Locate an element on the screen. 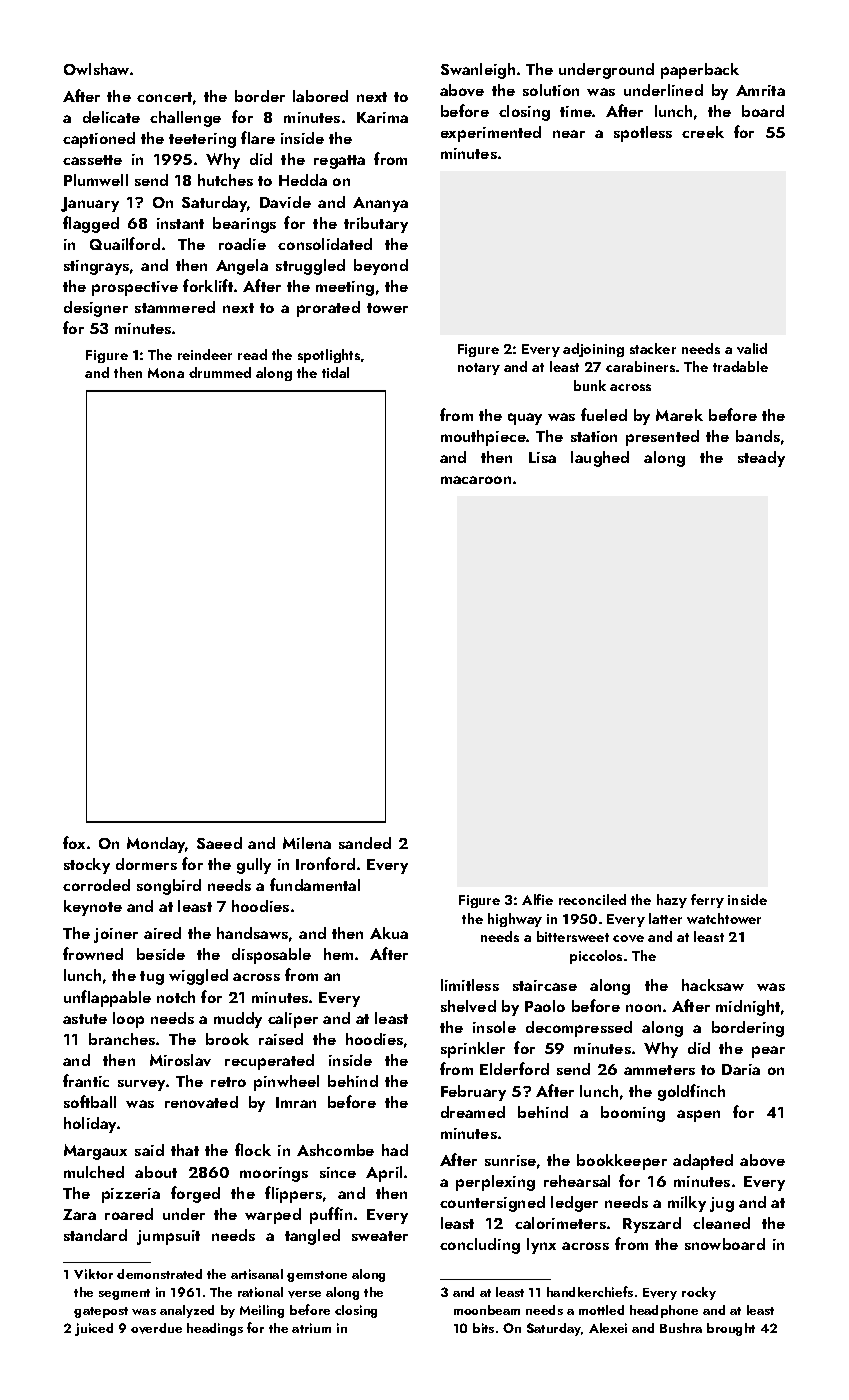  Daria is located at coordinates (741, 1069).
